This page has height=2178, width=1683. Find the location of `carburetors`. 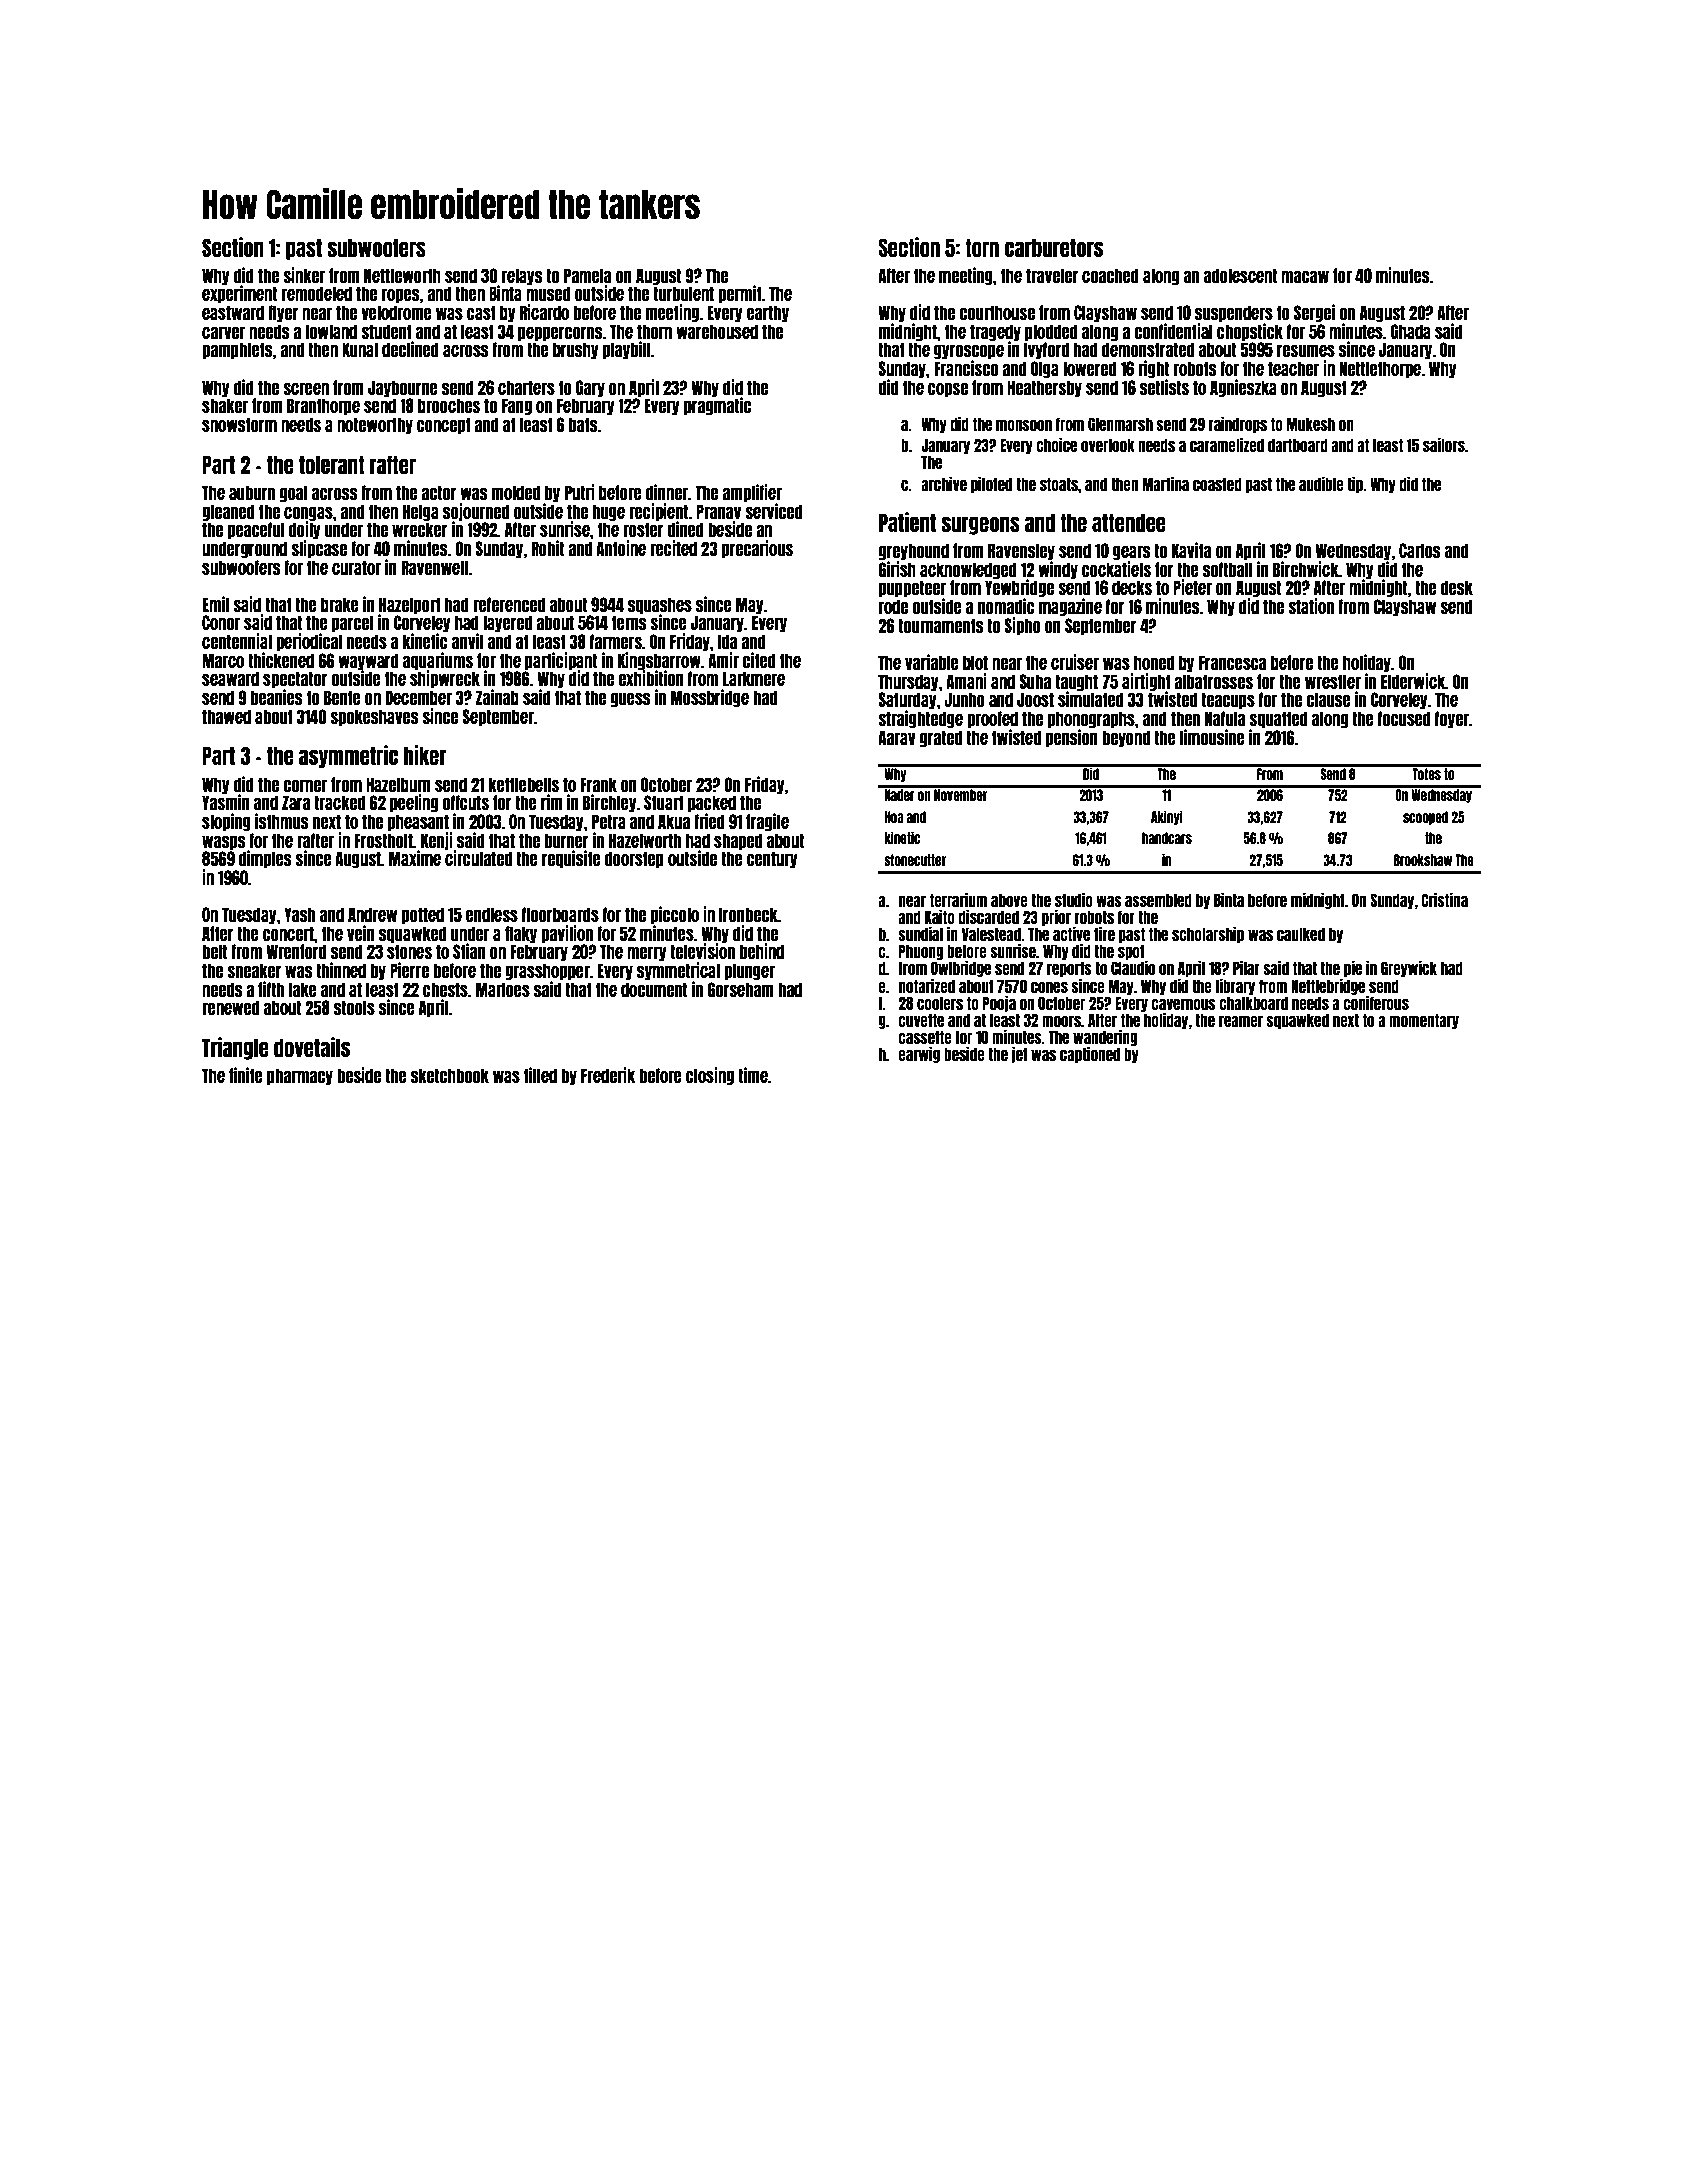

carburetors is located at coordinates (1054, 248).
